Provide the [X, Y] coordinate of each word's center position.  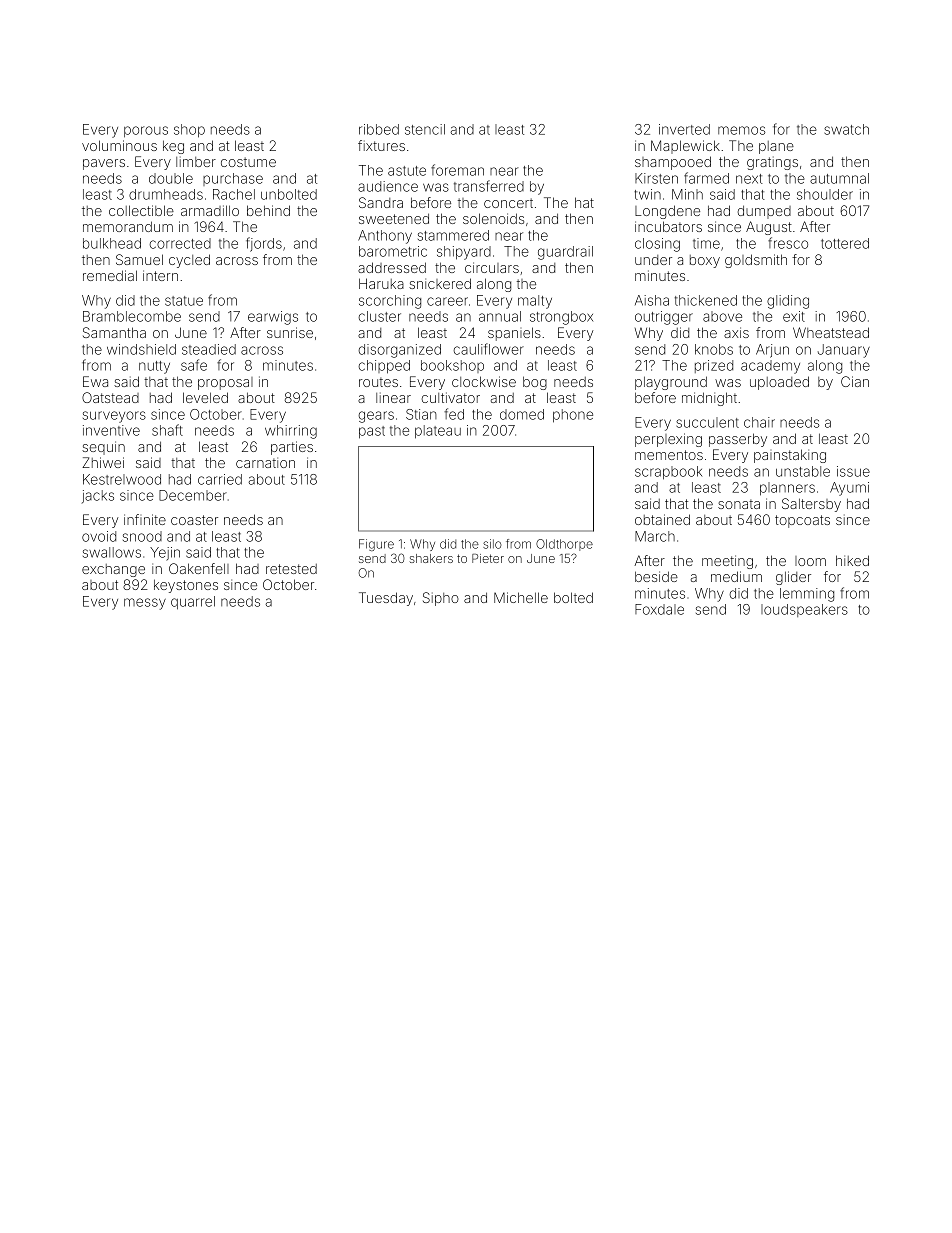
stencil [425, 129]
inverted [684, 129]
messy [145, 604]
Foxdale [659, 609]
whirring [291, 432]
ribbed [379, 129]
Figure [376, 545]
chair [759, 422]
